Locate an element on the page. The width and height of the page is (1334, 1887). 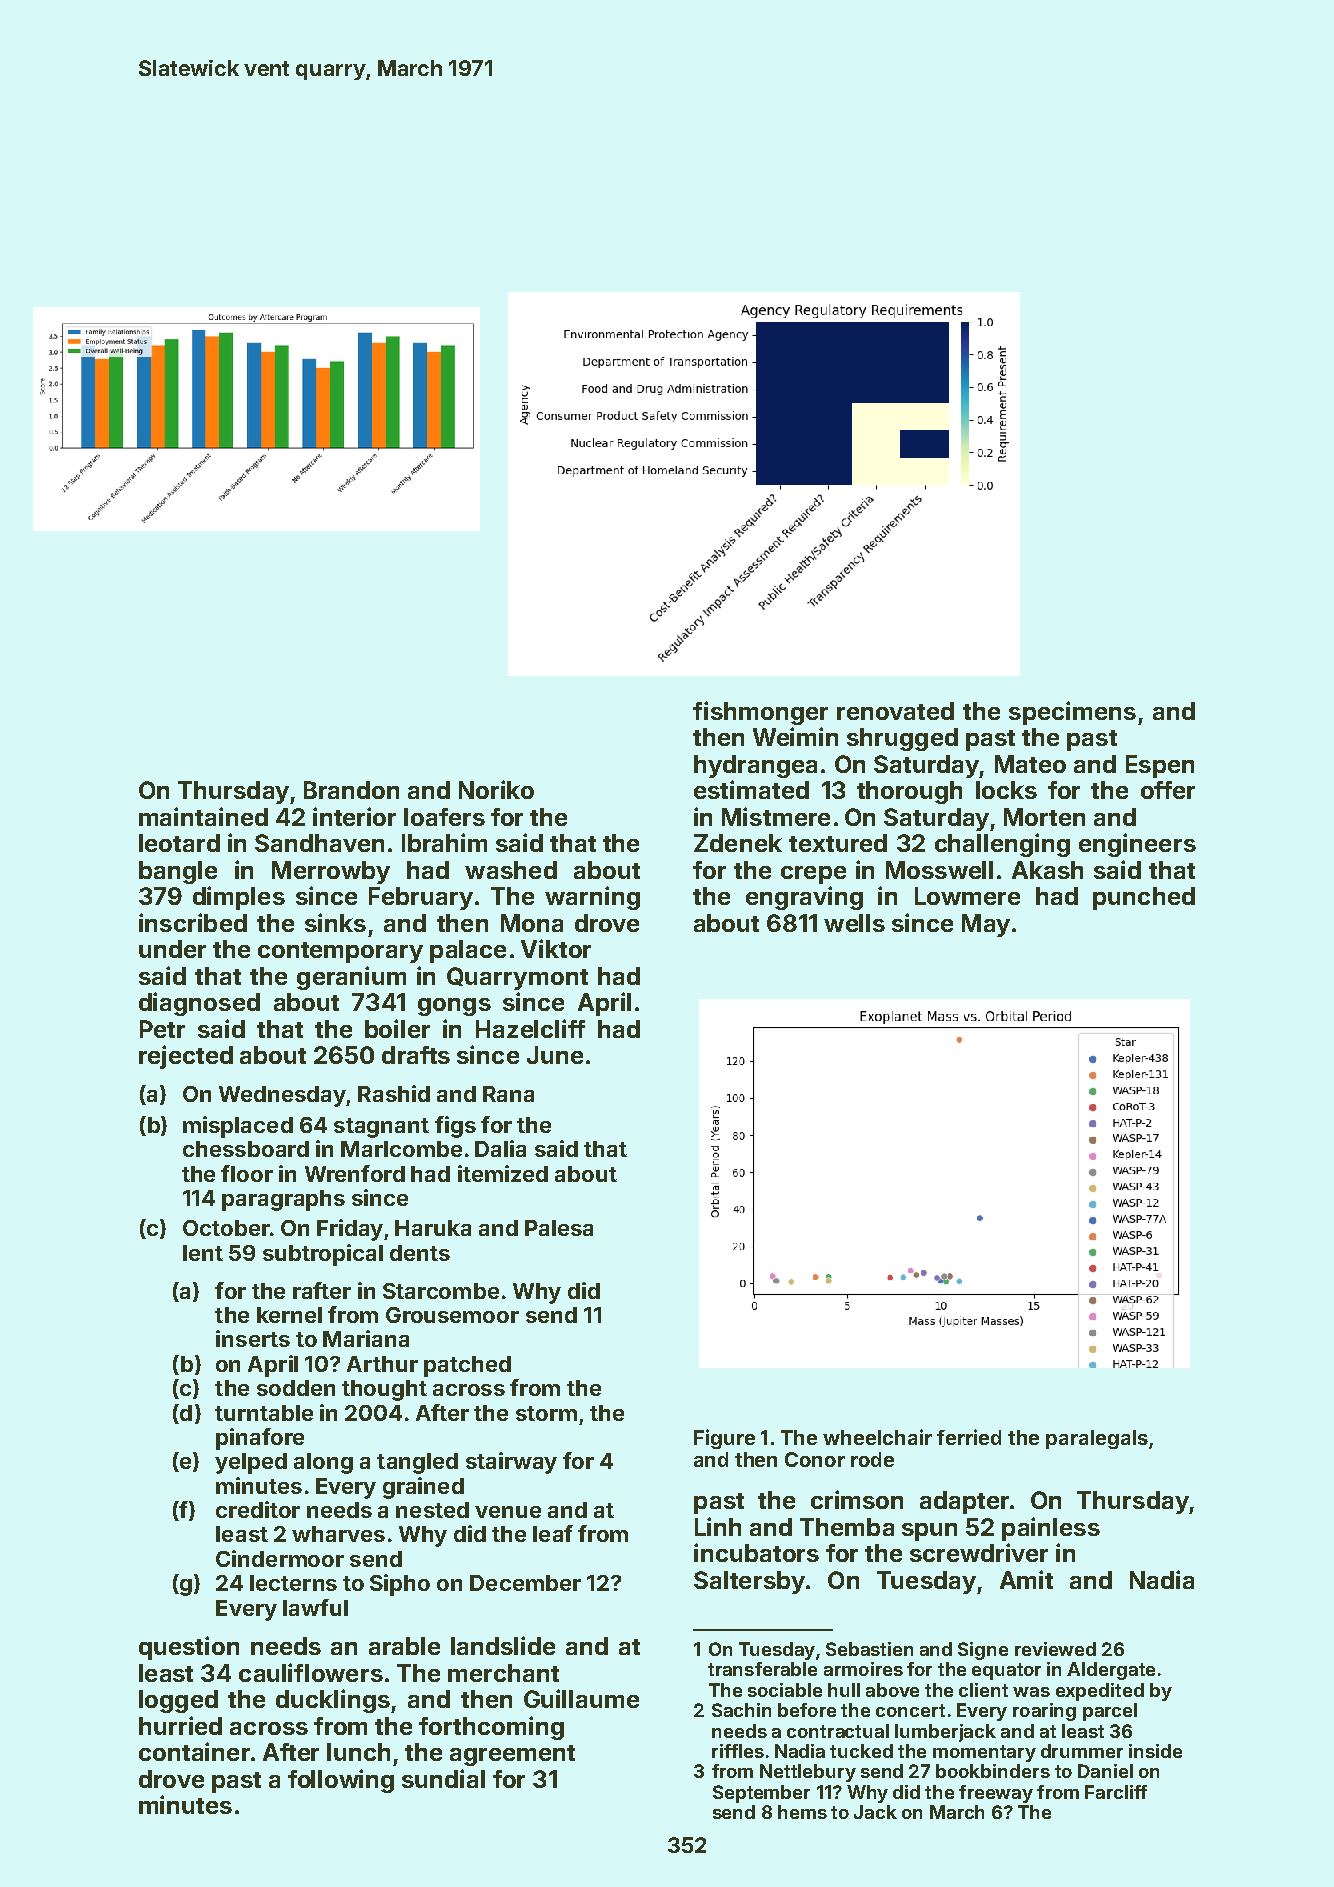
engraving is located at coordinates (804, 898).
